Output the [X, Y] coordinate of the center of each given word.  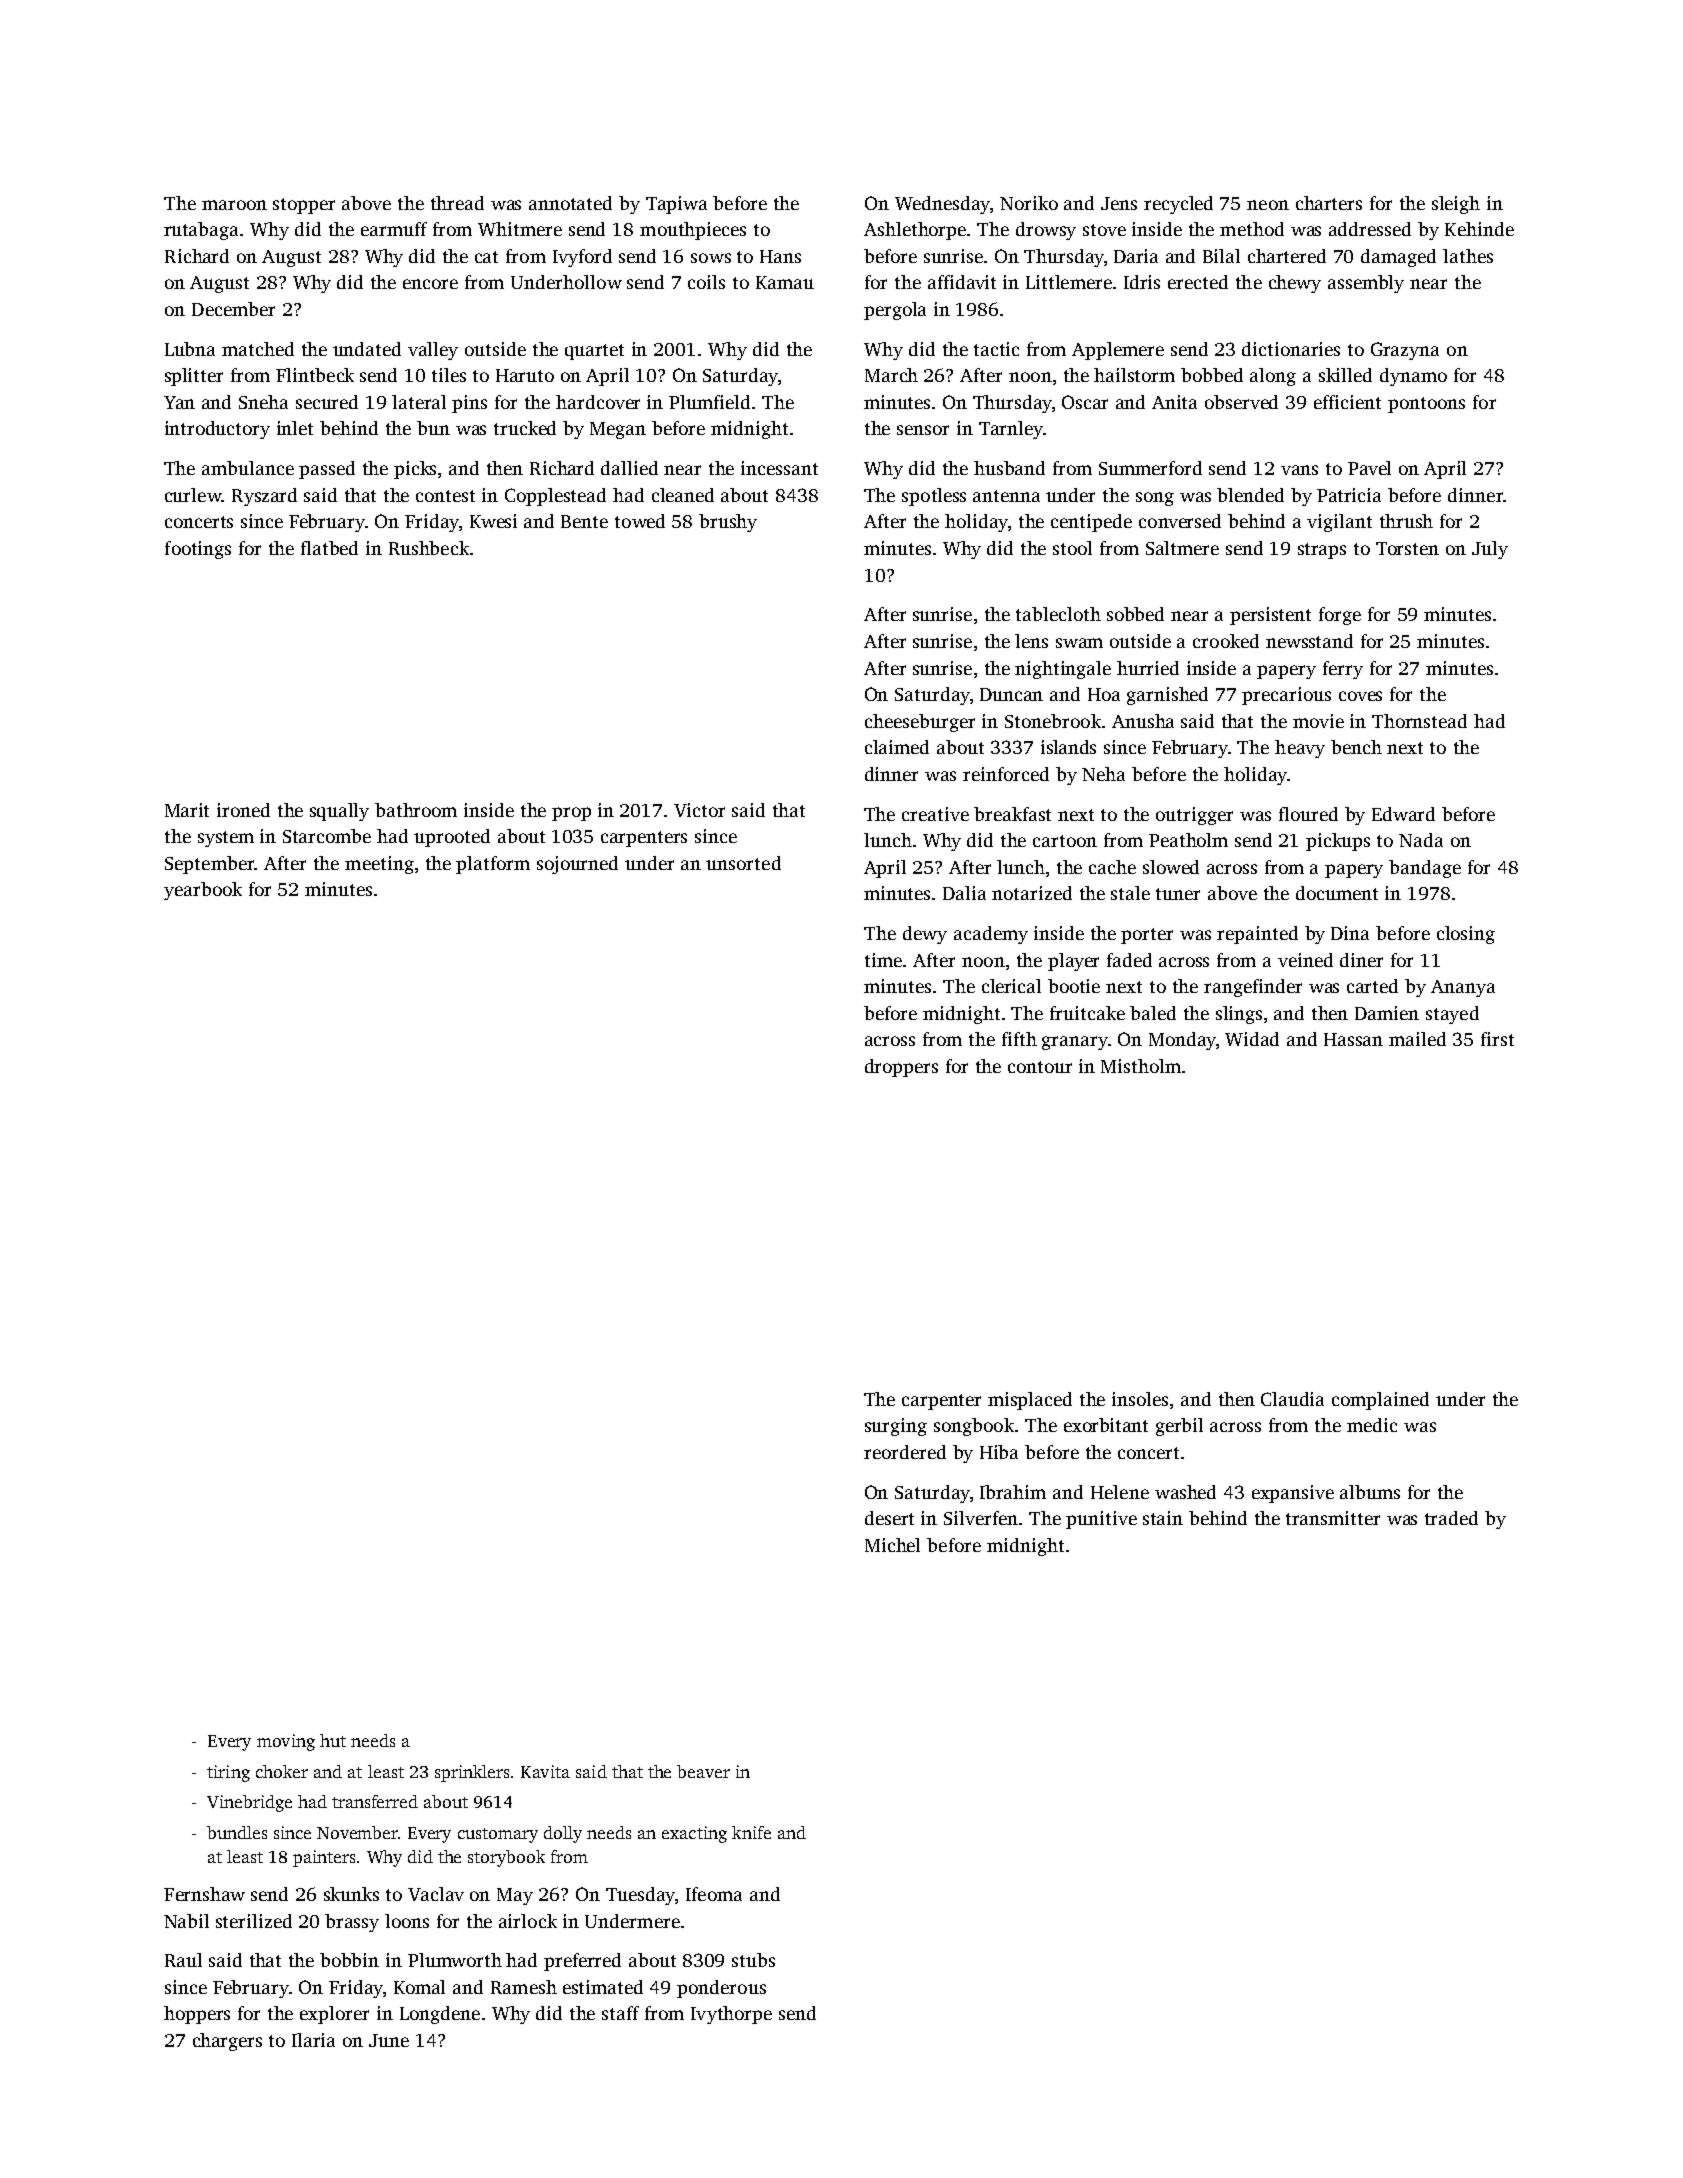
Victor [699, 810]
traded [1451, 1518]
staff [620, 2013]
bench [1356, 747]
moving [286, 1742]
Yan [179, 402]
